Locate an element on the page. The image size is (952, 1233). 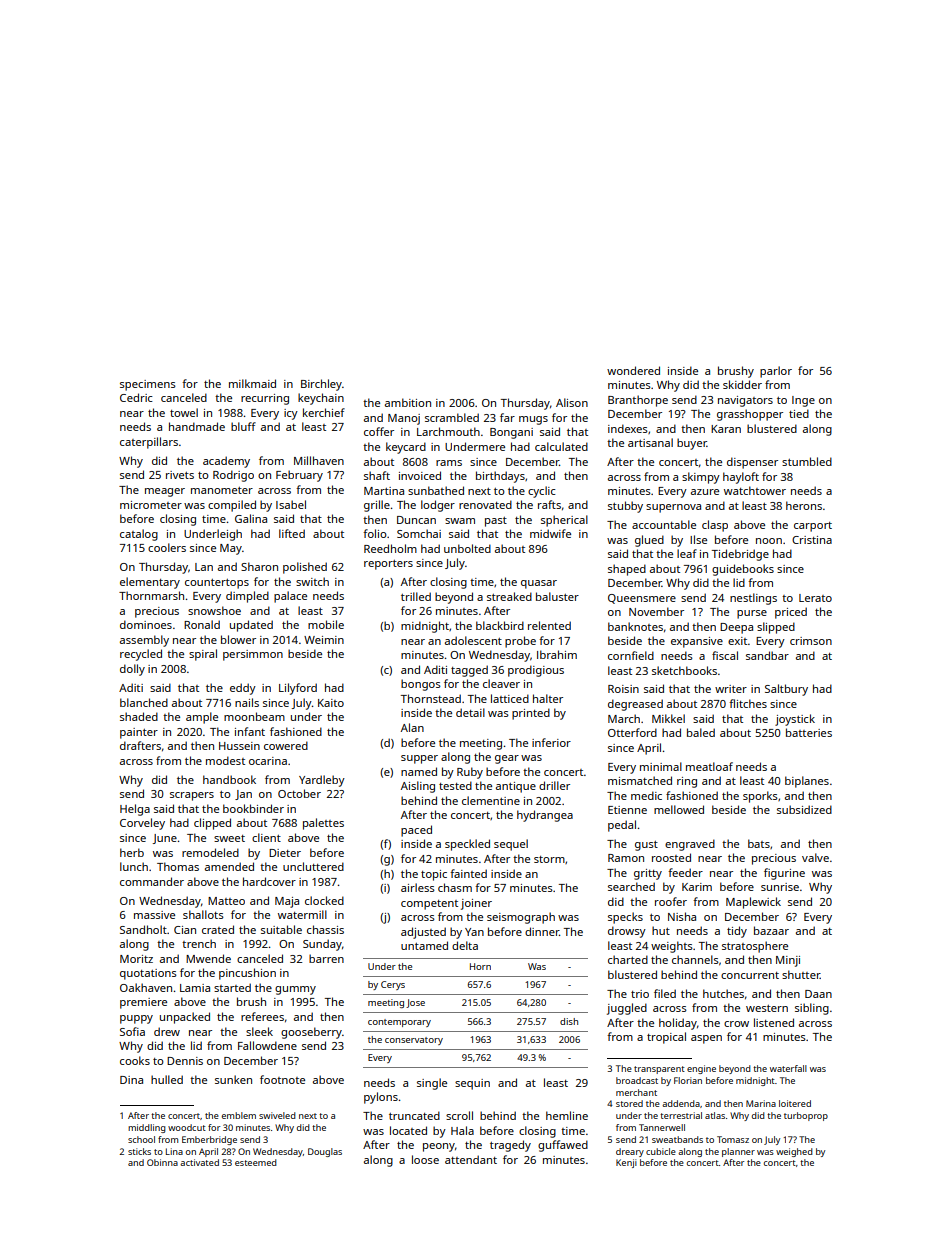
commander is located at coordinates (152, 881).
